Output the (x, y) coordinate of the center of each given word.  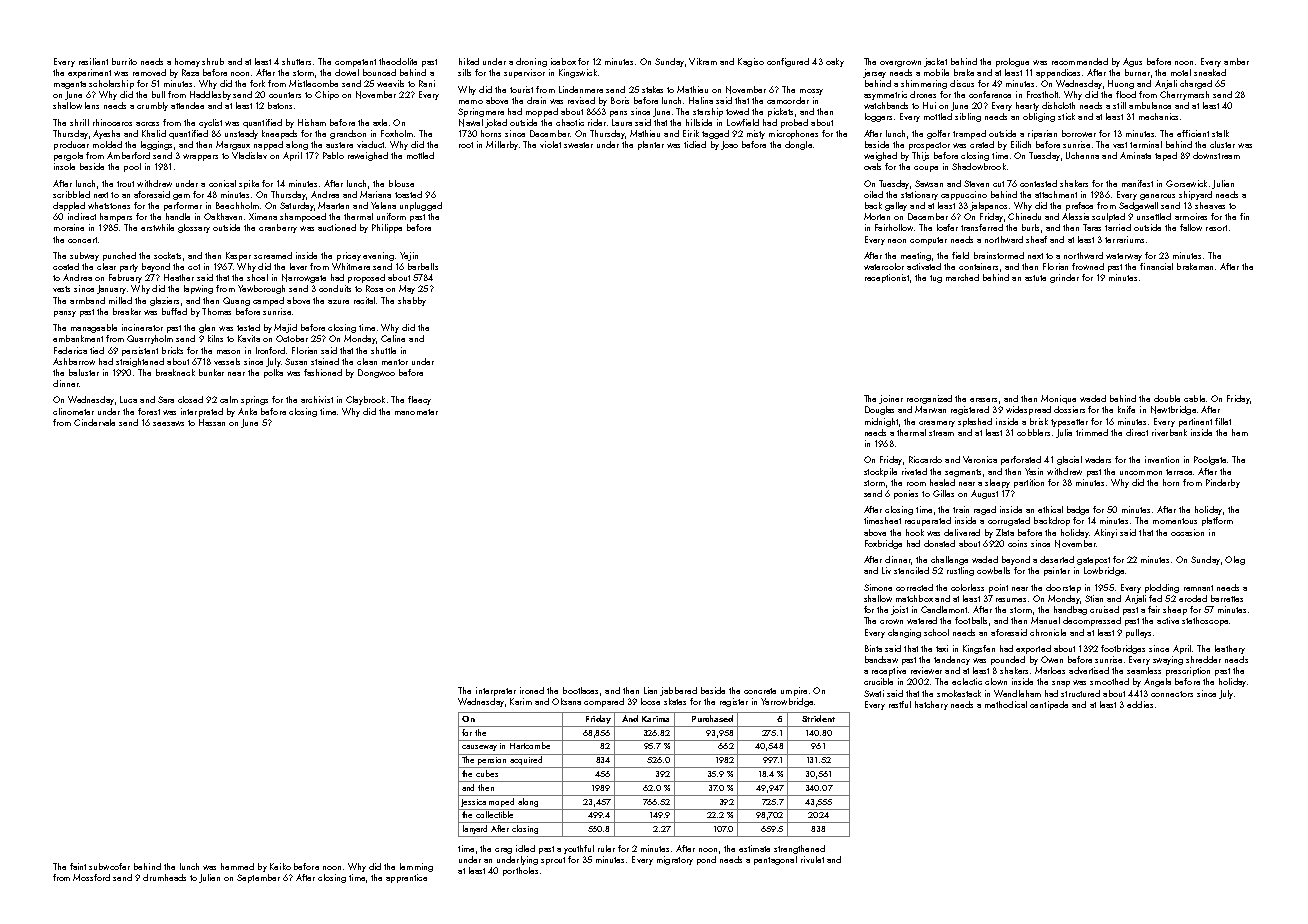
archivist (317, 399)
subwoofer (109, 866)
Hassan (212, 422)
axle (380, 122)
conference (990, 94)
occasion (1187, 532)
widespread (1028, 410)
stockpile (880, 472)
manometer (416, 412)
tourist (521, 89)
